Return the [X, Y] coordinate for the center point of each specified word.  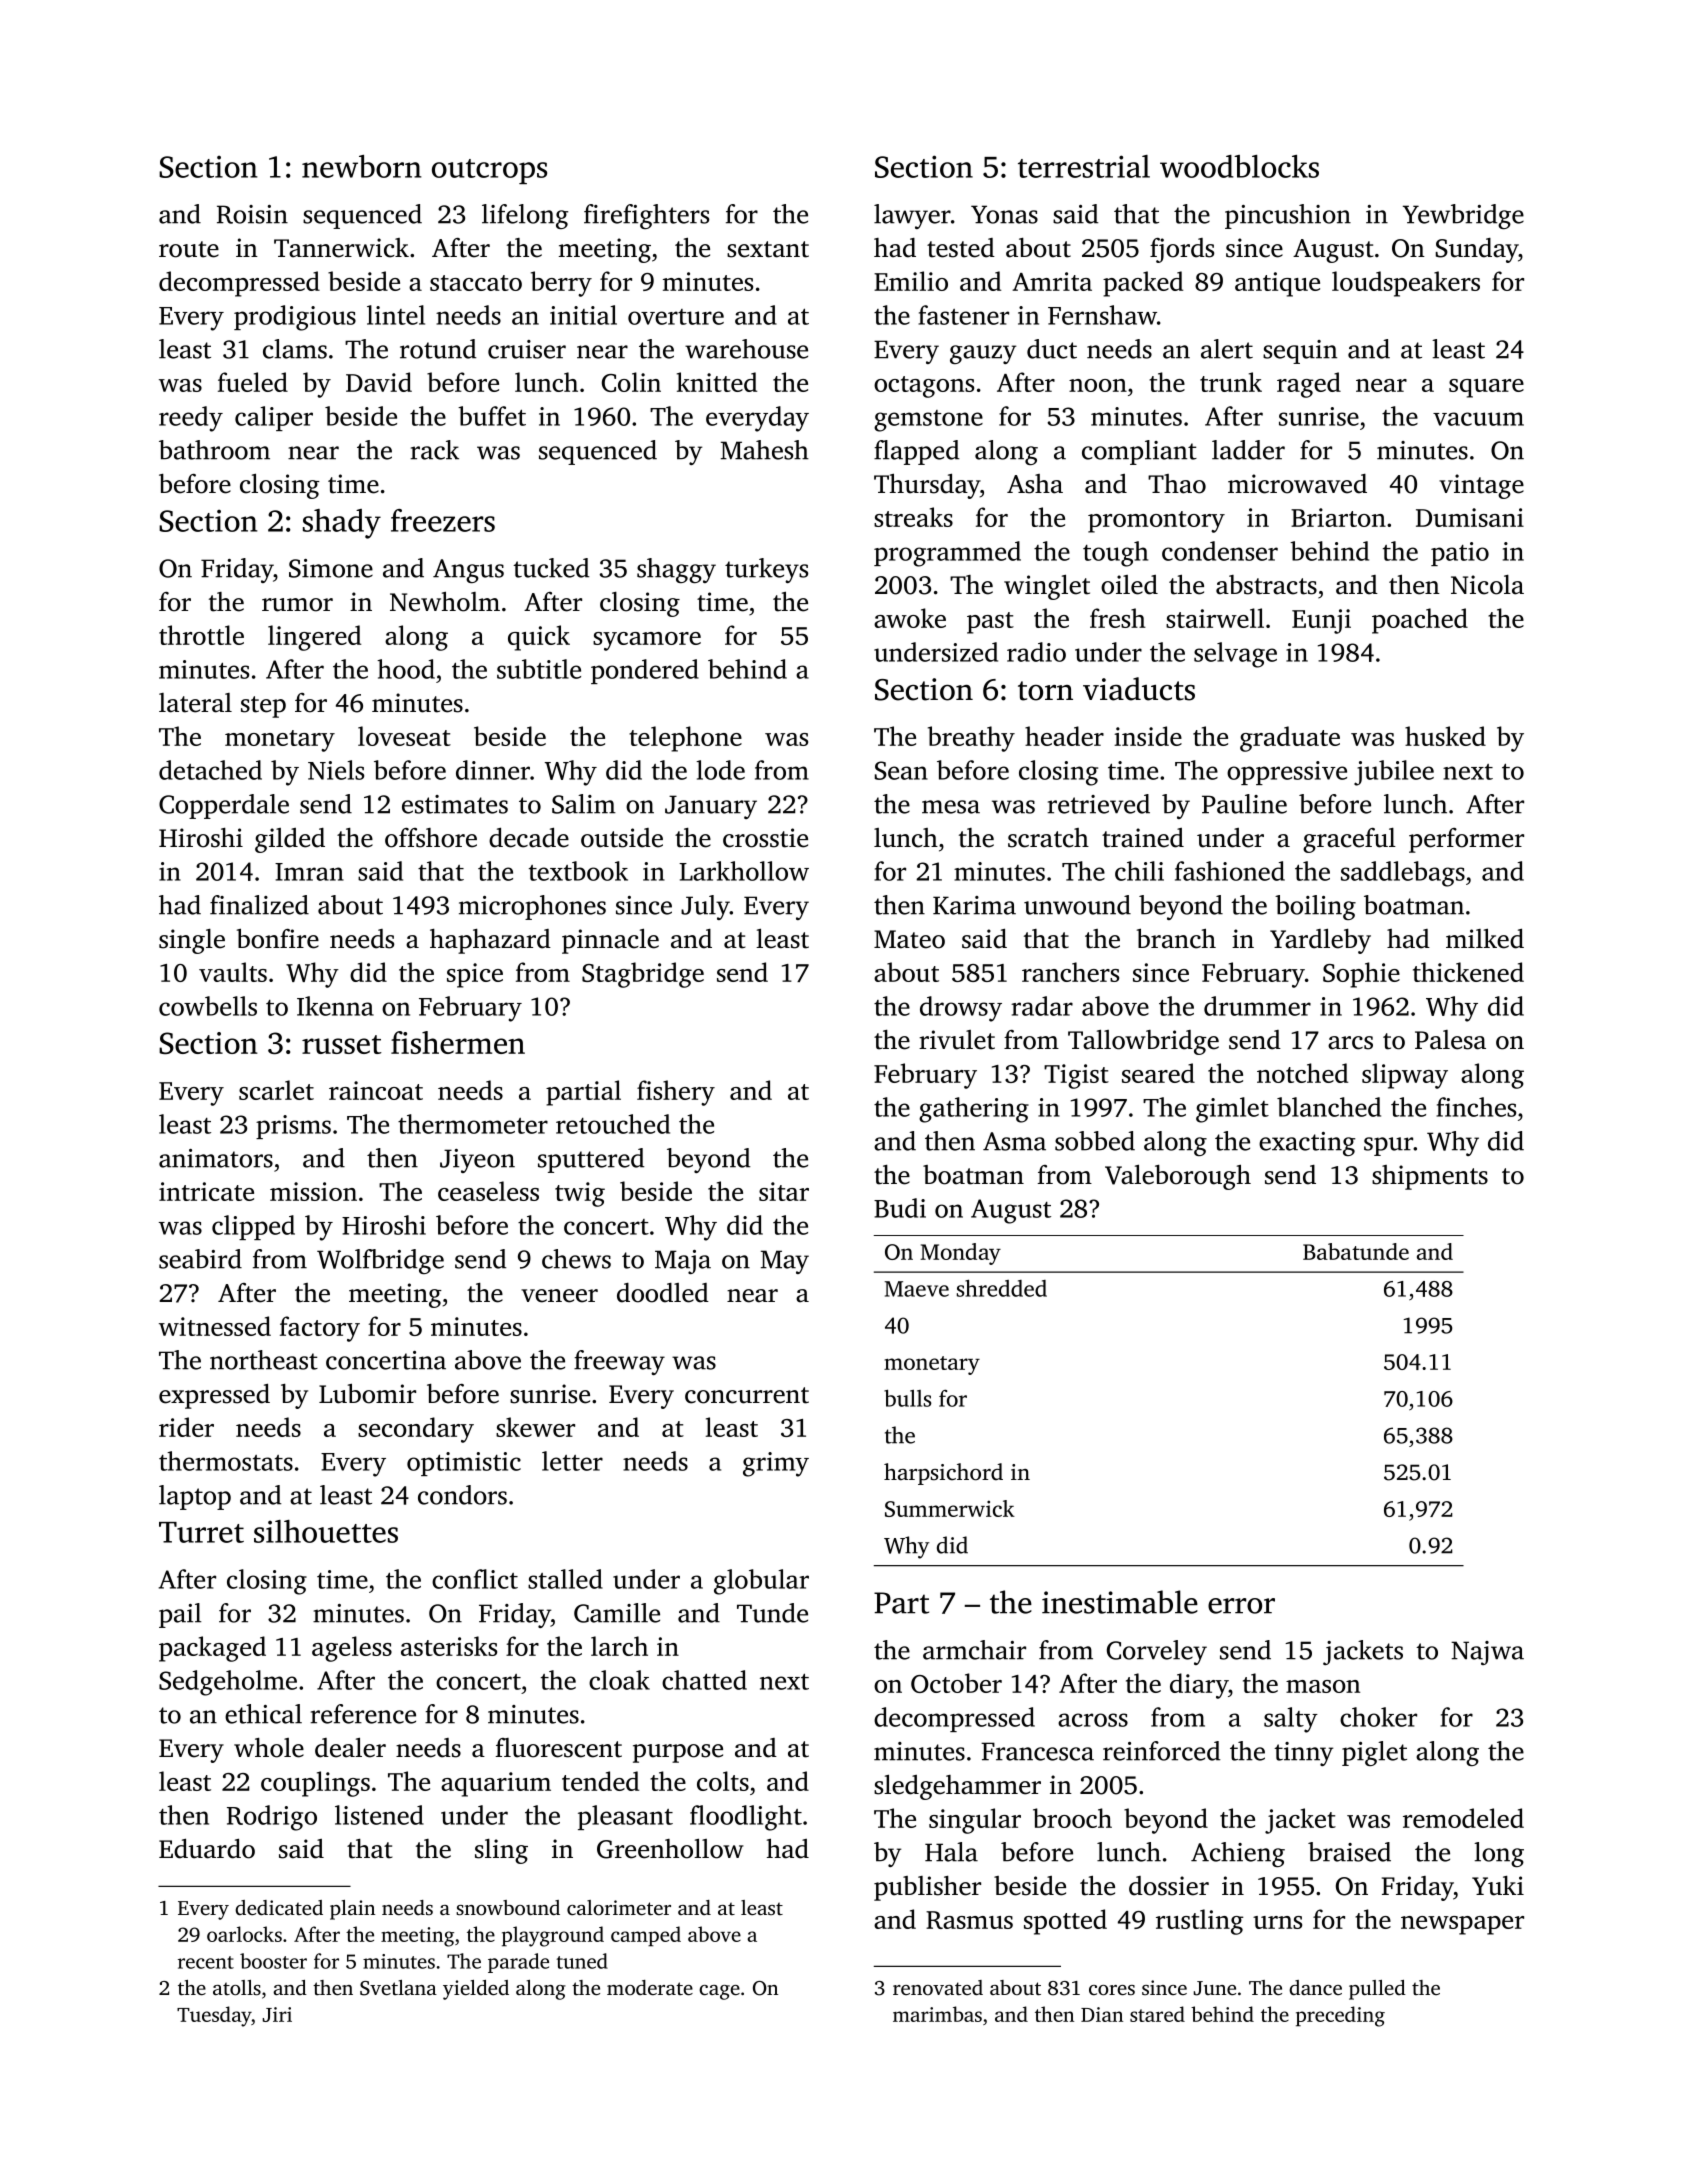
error [1241, 1606]
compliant [1139, 452]
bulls [908, 1398]
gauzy [983, 354]
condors [462, 1495]
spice [475, 975]
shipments [1430, 1177]
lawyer [912, 216]
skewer [535, 1427]
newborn [362, 166]
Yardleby [1320, 941]
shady [342, 524]
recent [206, 1962]
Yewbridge [1463, 216]
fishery [676, 1093]
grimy [776, 1464]
